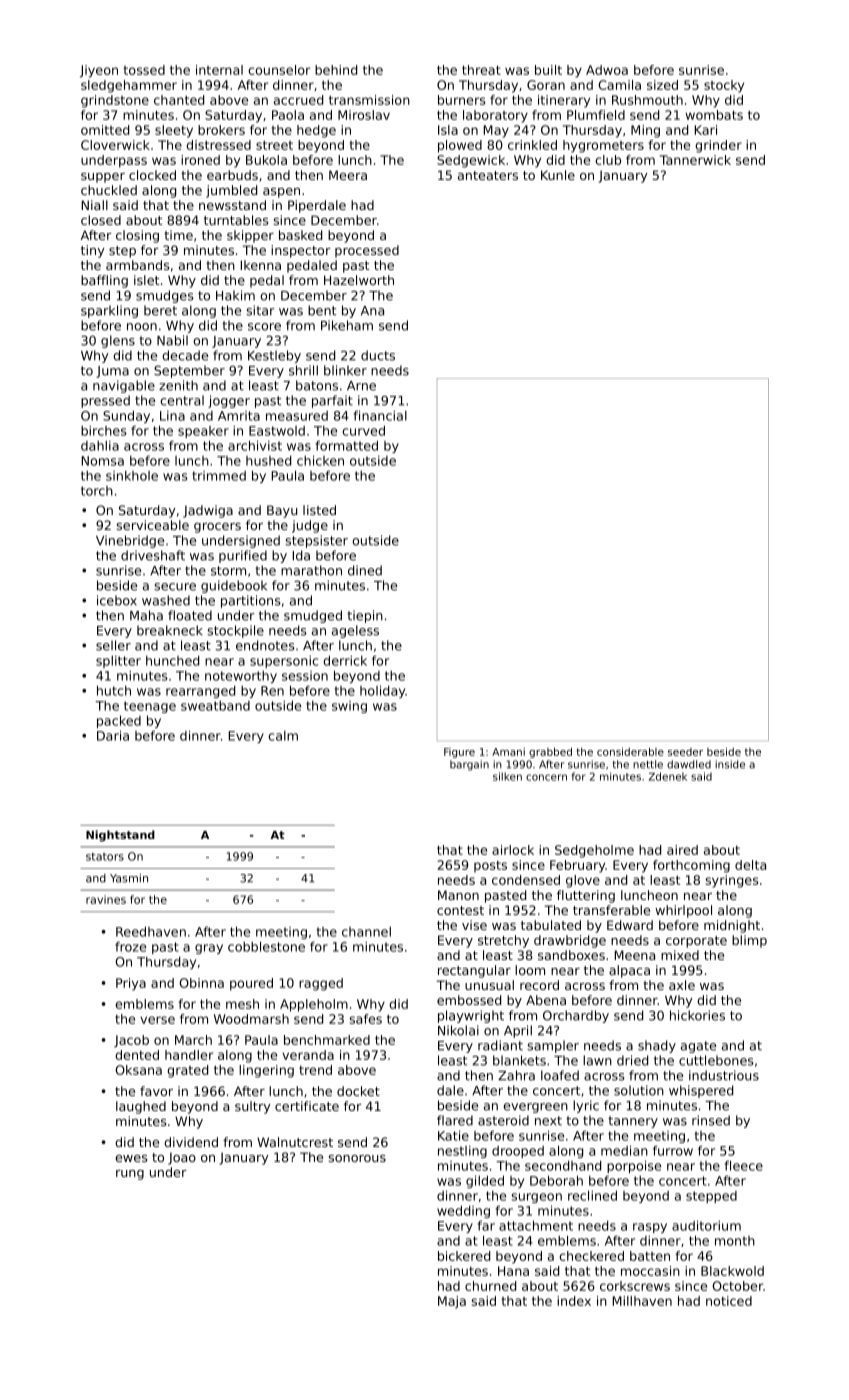 This screenshot has height=1400, width=849. I want to click on gray, so click(209, 949).
